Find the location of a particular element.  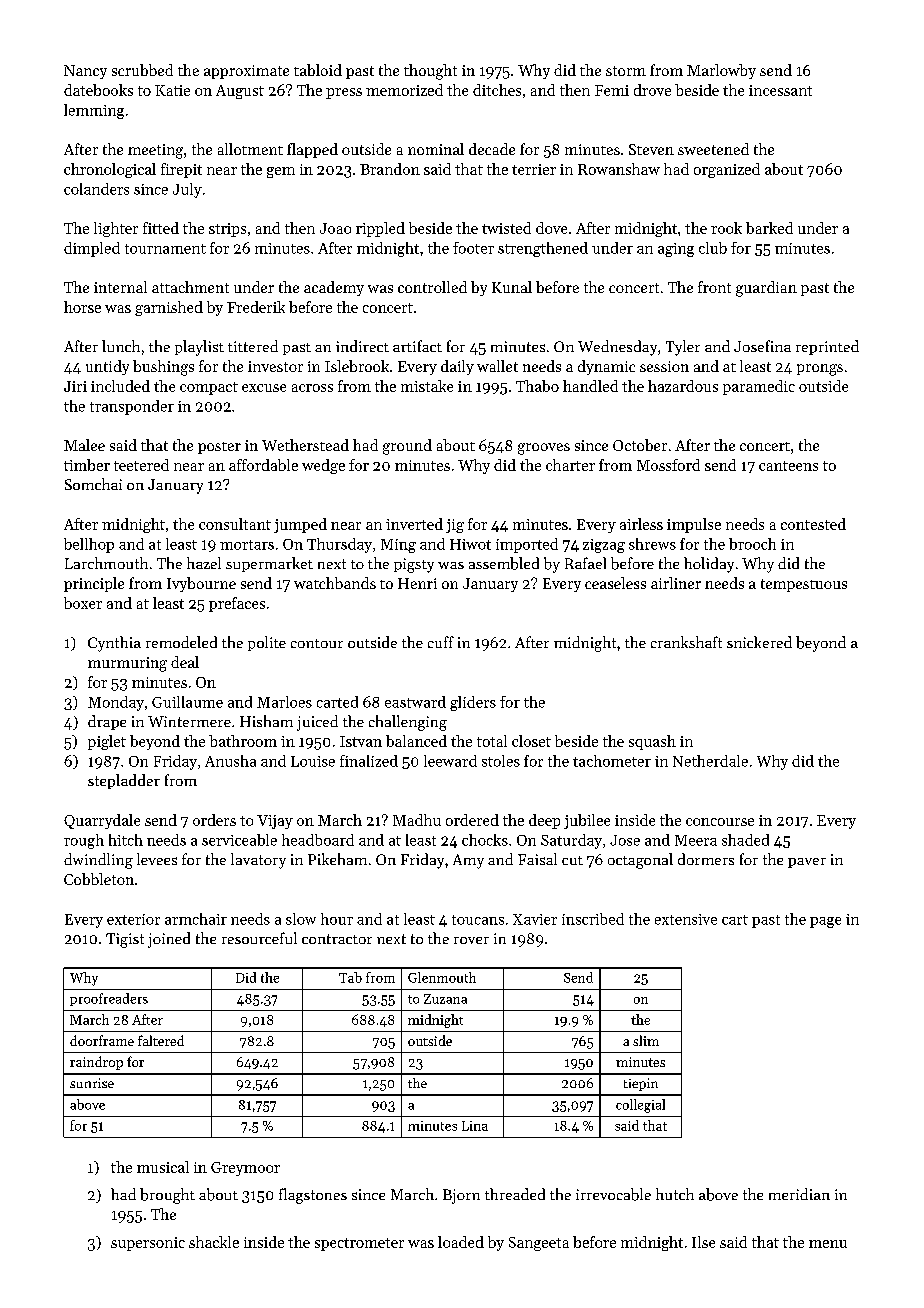

Vijay is located at coordinates (275, 822).
